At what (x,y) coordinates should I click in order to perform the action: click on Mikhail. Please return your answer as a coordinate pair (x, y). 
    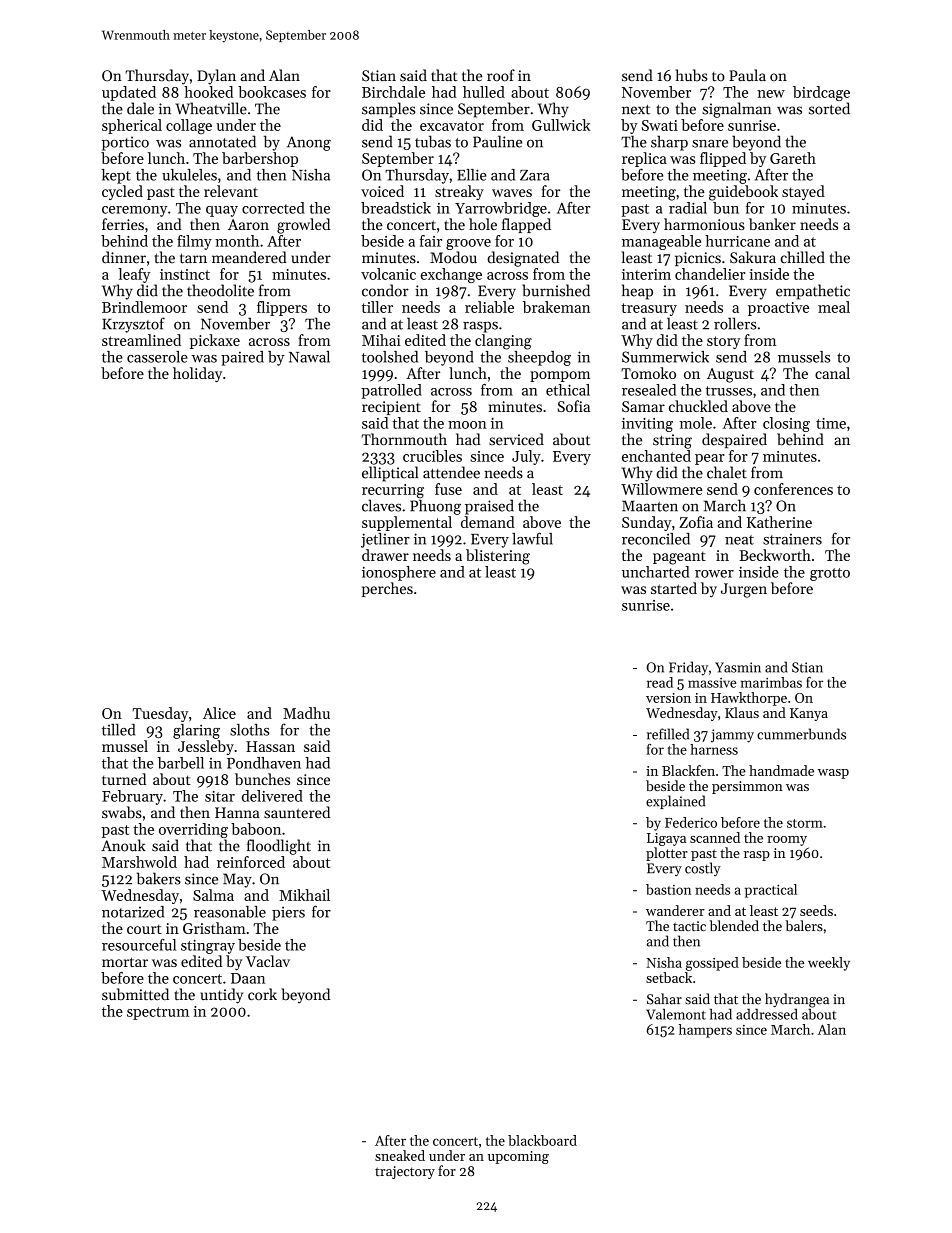
    Looking at the image, I should click on (304, 895).
